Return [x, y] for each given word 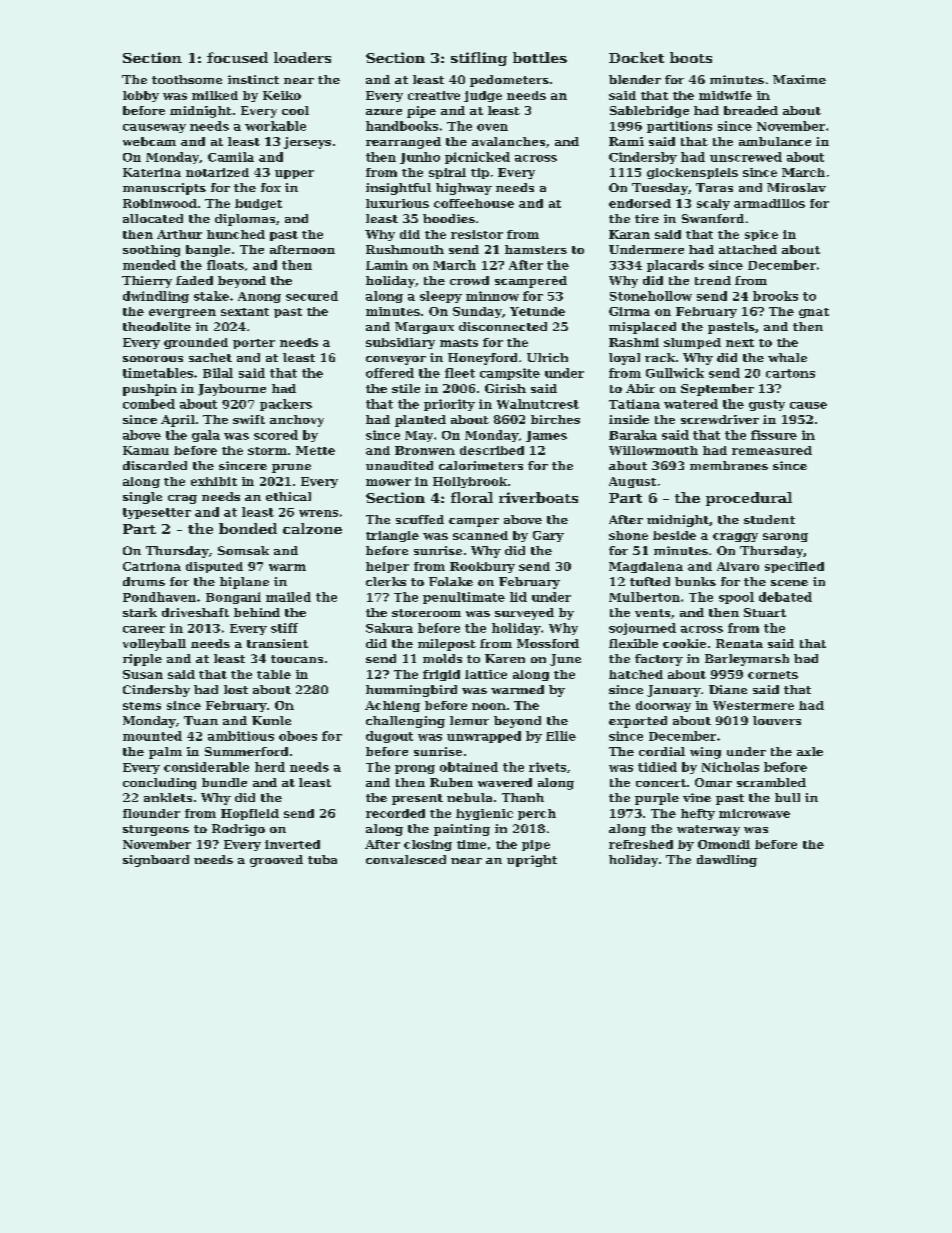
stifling [479, 59]
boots [691, 57]
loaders [302, 57]
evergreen [182, 313]
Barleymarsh [747, 660]
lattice [486, 674]
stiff [284, 628]
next [740, 343]
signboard [156, 861]
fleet [460, 373]
